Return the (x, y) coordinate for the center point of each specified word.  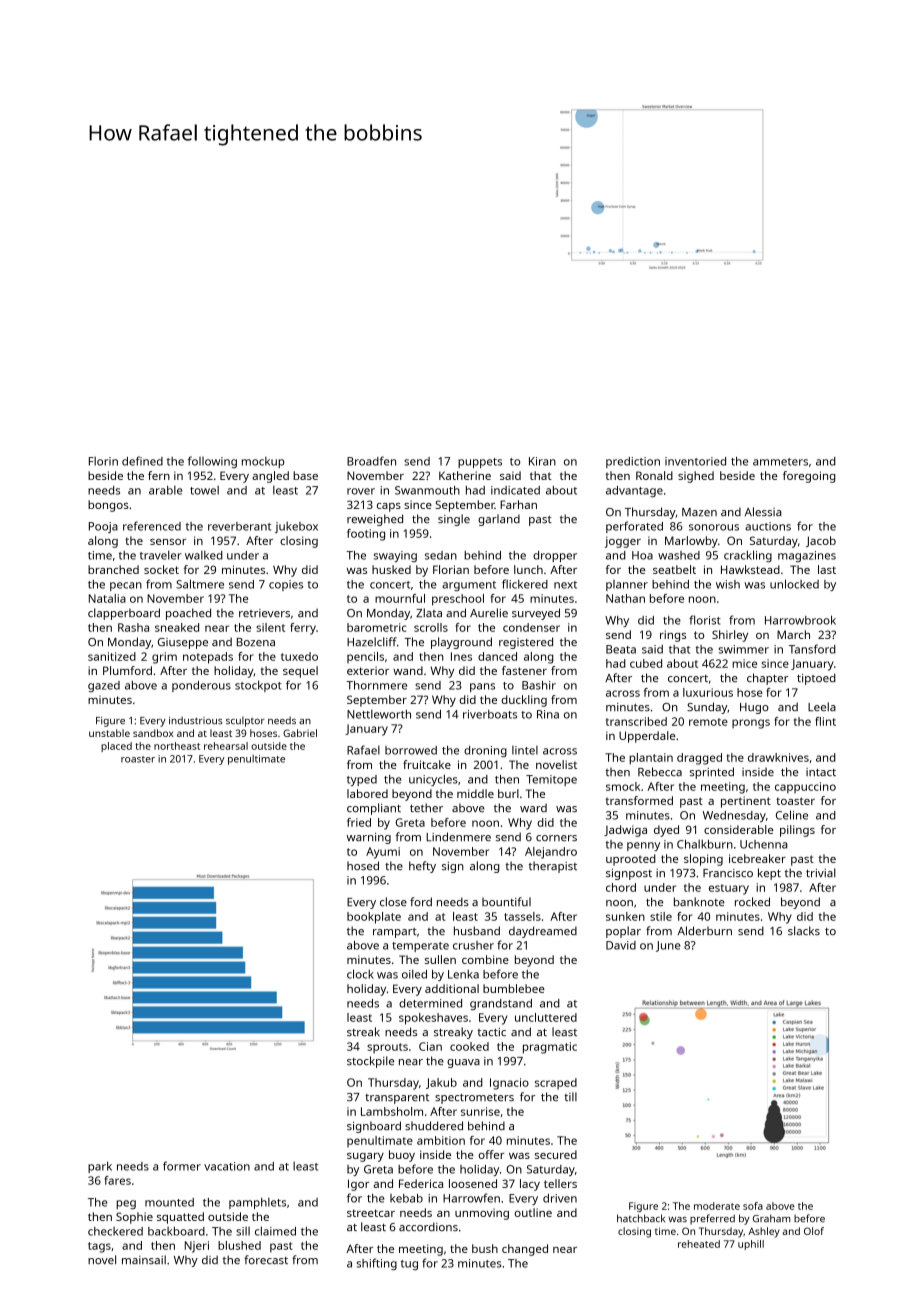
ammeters (780, 462)
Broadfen (371, 461)
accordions (428, 1226)
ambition (441, 1140)
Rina (548, 714)
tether (426, 807)
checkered (115, 1231)
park (100, 1167)
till (570, 1096)
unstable (109, 733)
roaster (138, 759)
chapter (767, 679)
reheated (699, 1244)
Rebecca (660, 771)
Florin (103, 461)
